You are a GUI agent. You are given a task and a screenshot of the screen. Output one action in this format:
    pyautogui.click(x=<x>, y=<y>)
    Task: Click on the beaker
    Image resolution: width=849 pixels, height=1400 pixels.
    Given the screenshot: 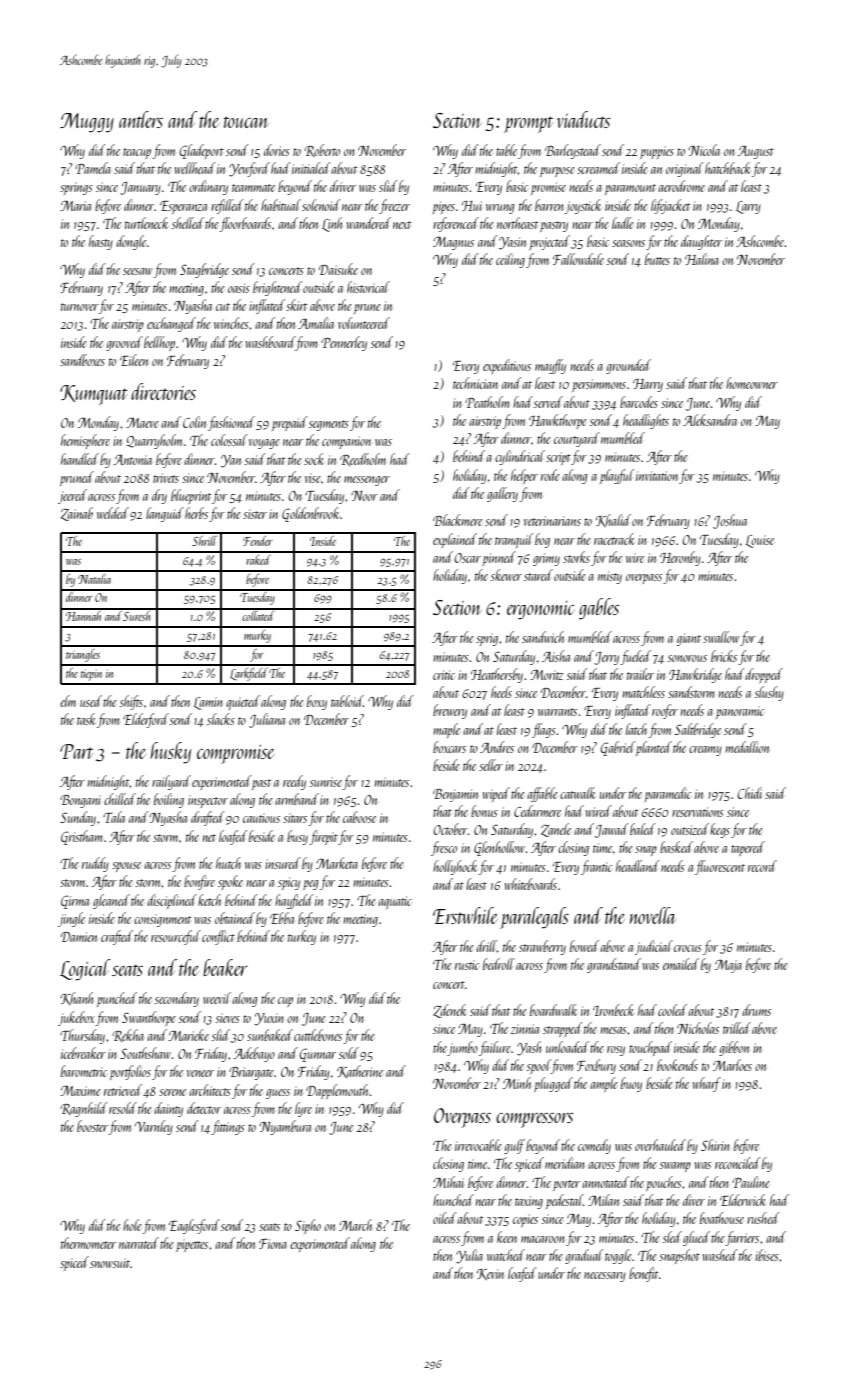 What is the action you would take?
    pyautogui.click(x=225, y=967)
